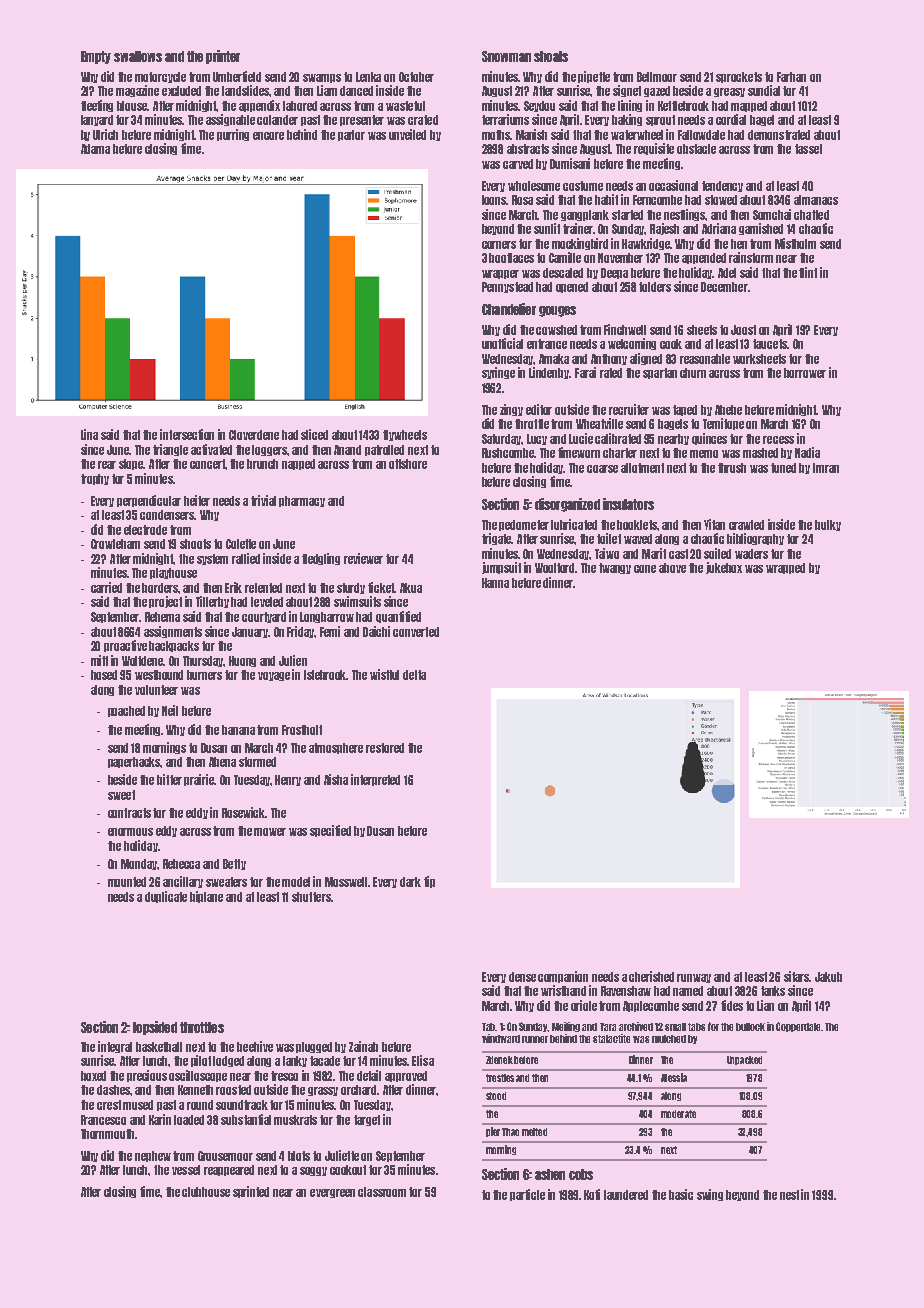  What do you see at coordinates (497, 539) in the screenshot?
I see `frigate` at bounding box center [497, 539].
